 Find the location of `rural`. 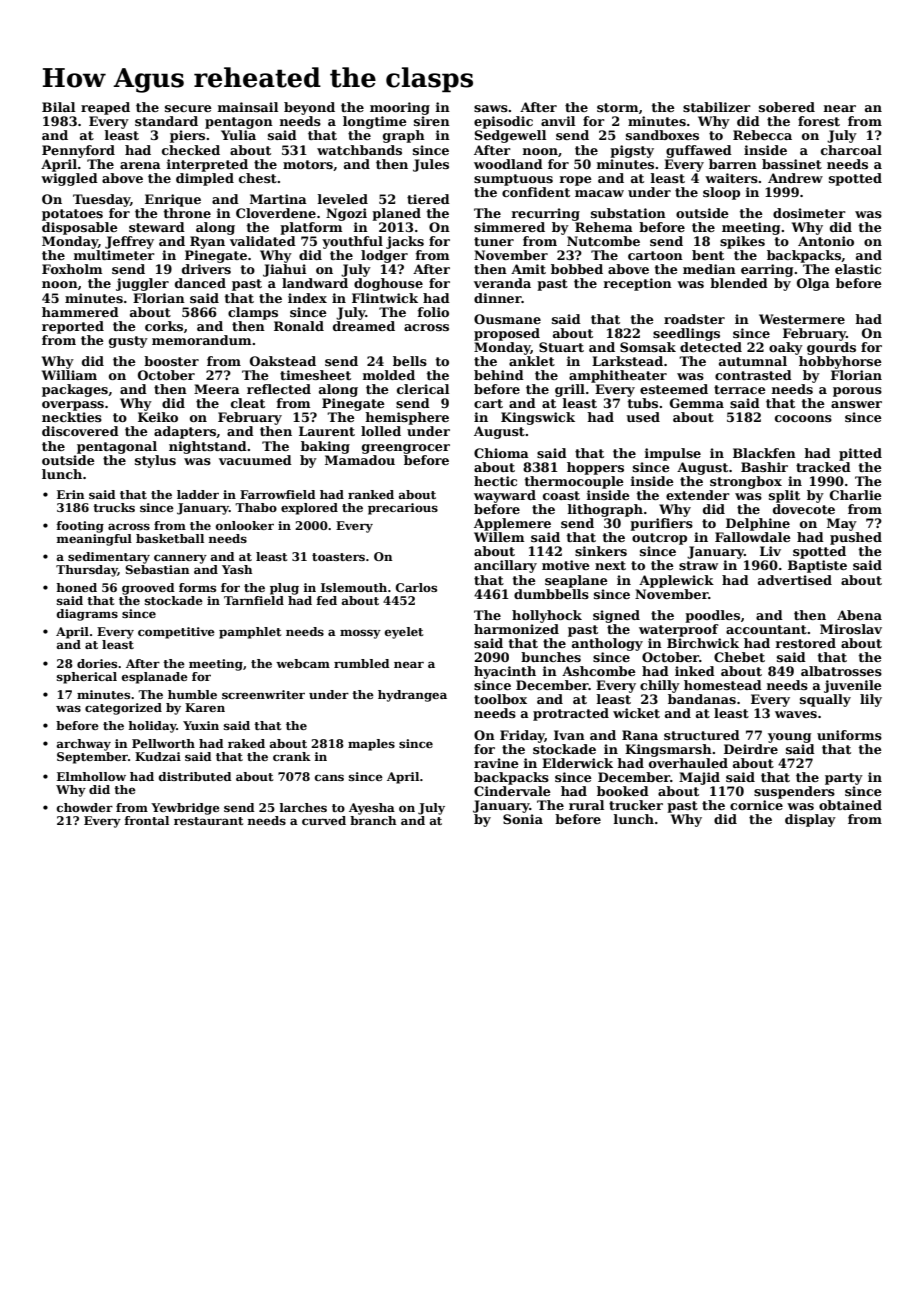

rural is located at coordinates (586, 805).
